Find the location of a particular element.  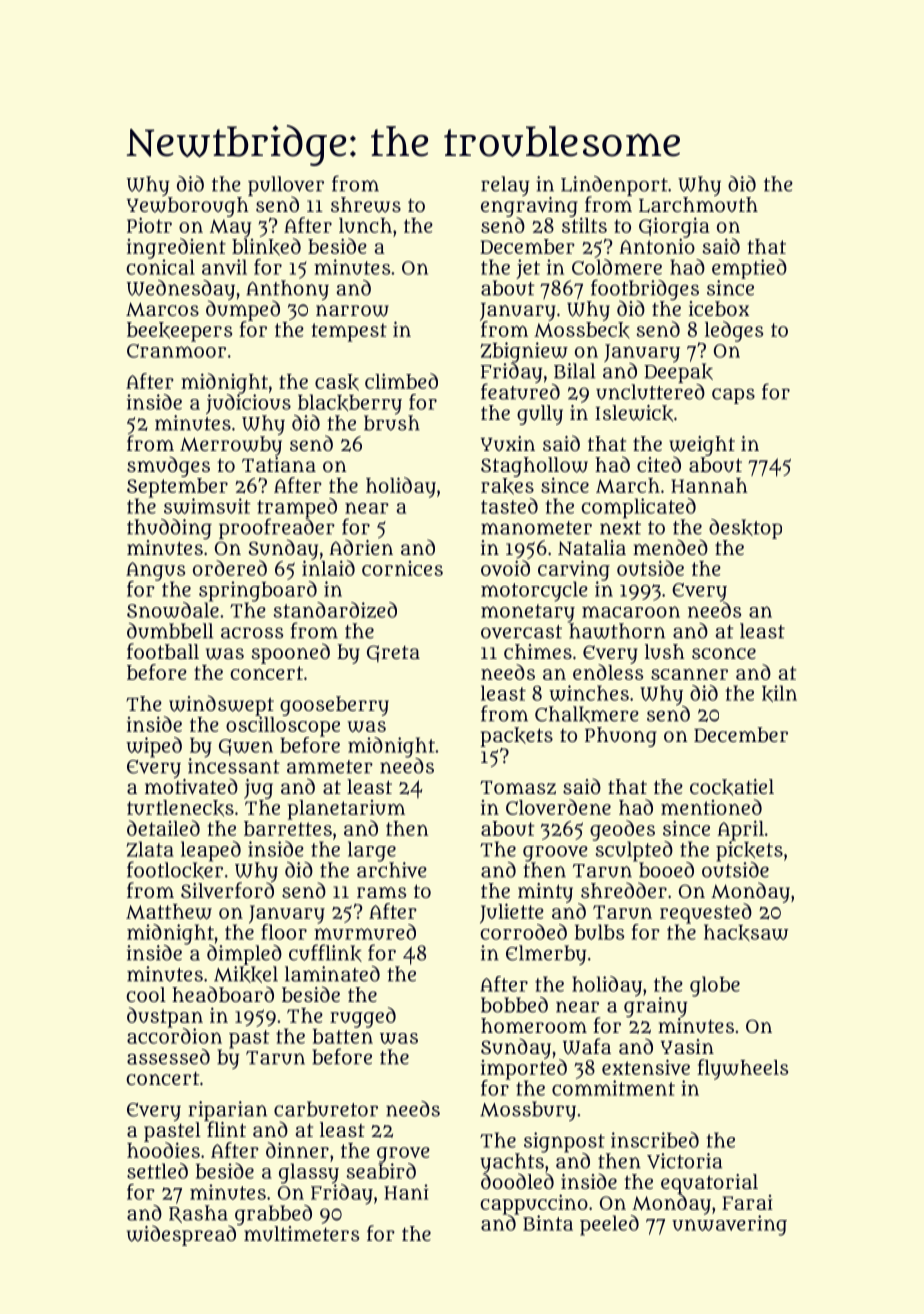

relay is located at coordinates (505, 186).
